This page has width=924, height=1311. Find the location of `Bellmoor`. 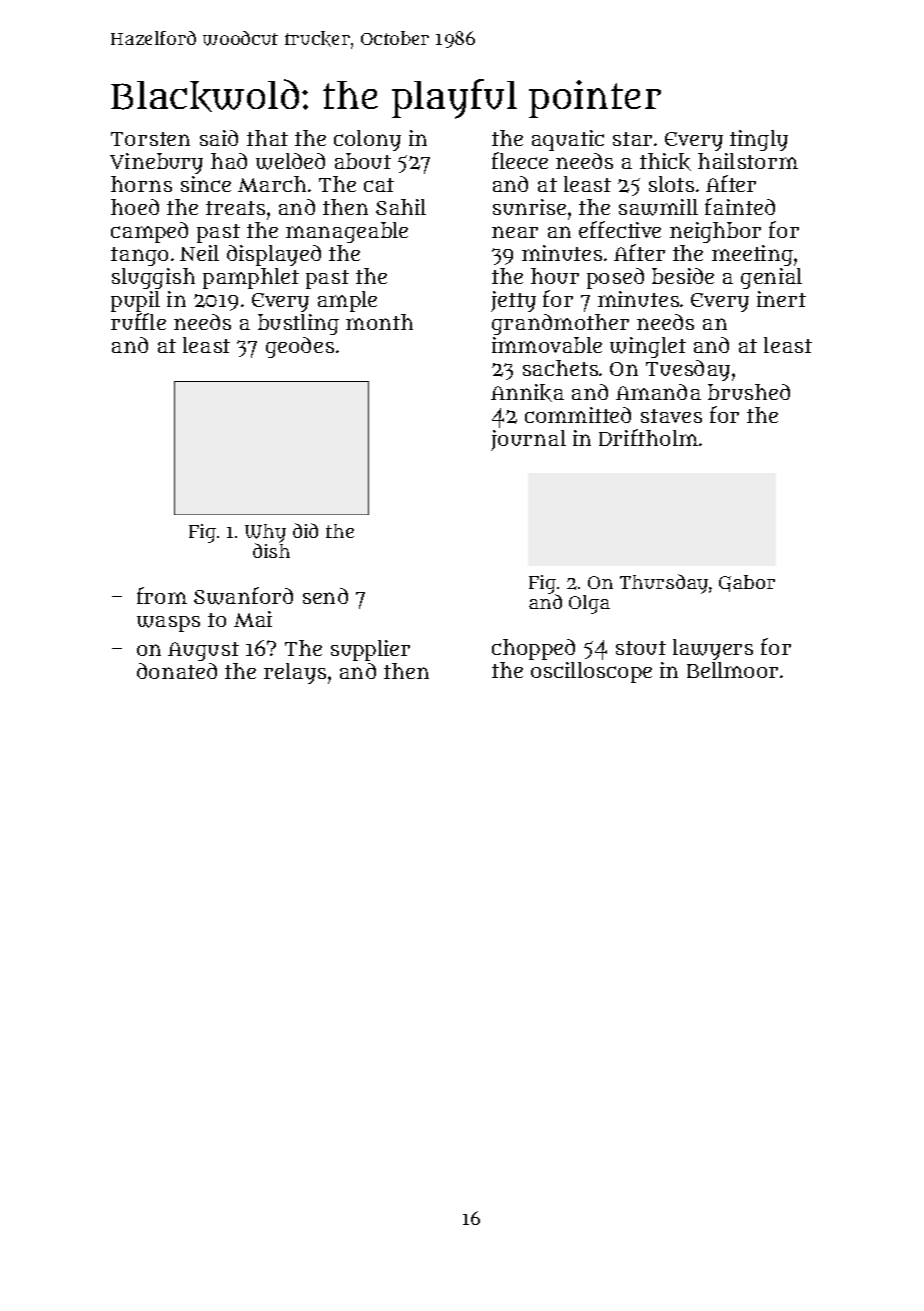

Bellmoor is located at coordinates (732, 670).
